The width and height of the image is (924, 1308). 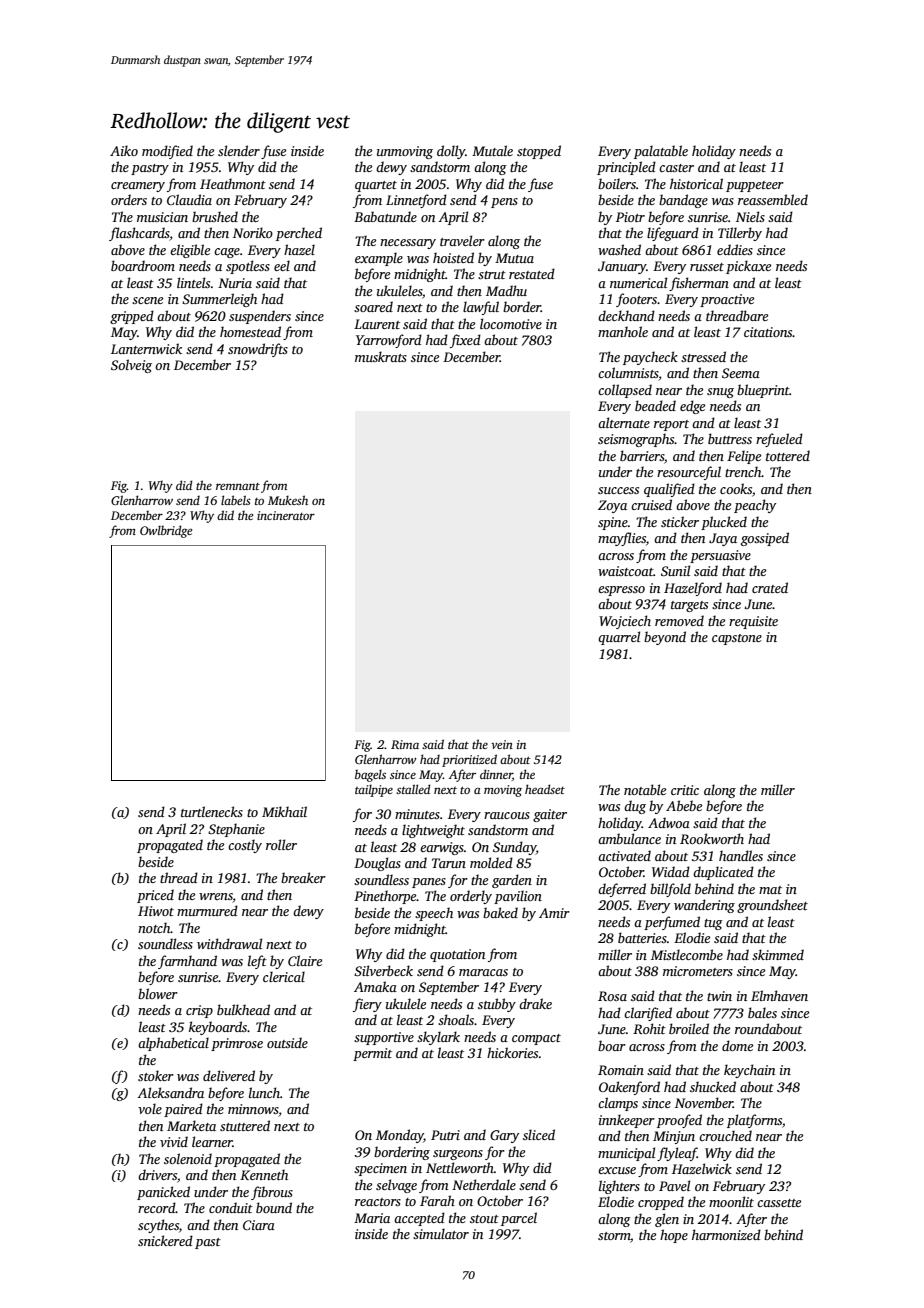 What do you see at coordinates (465, 341) in the image?
I see `fixed` at bounding box center [465, 341].
